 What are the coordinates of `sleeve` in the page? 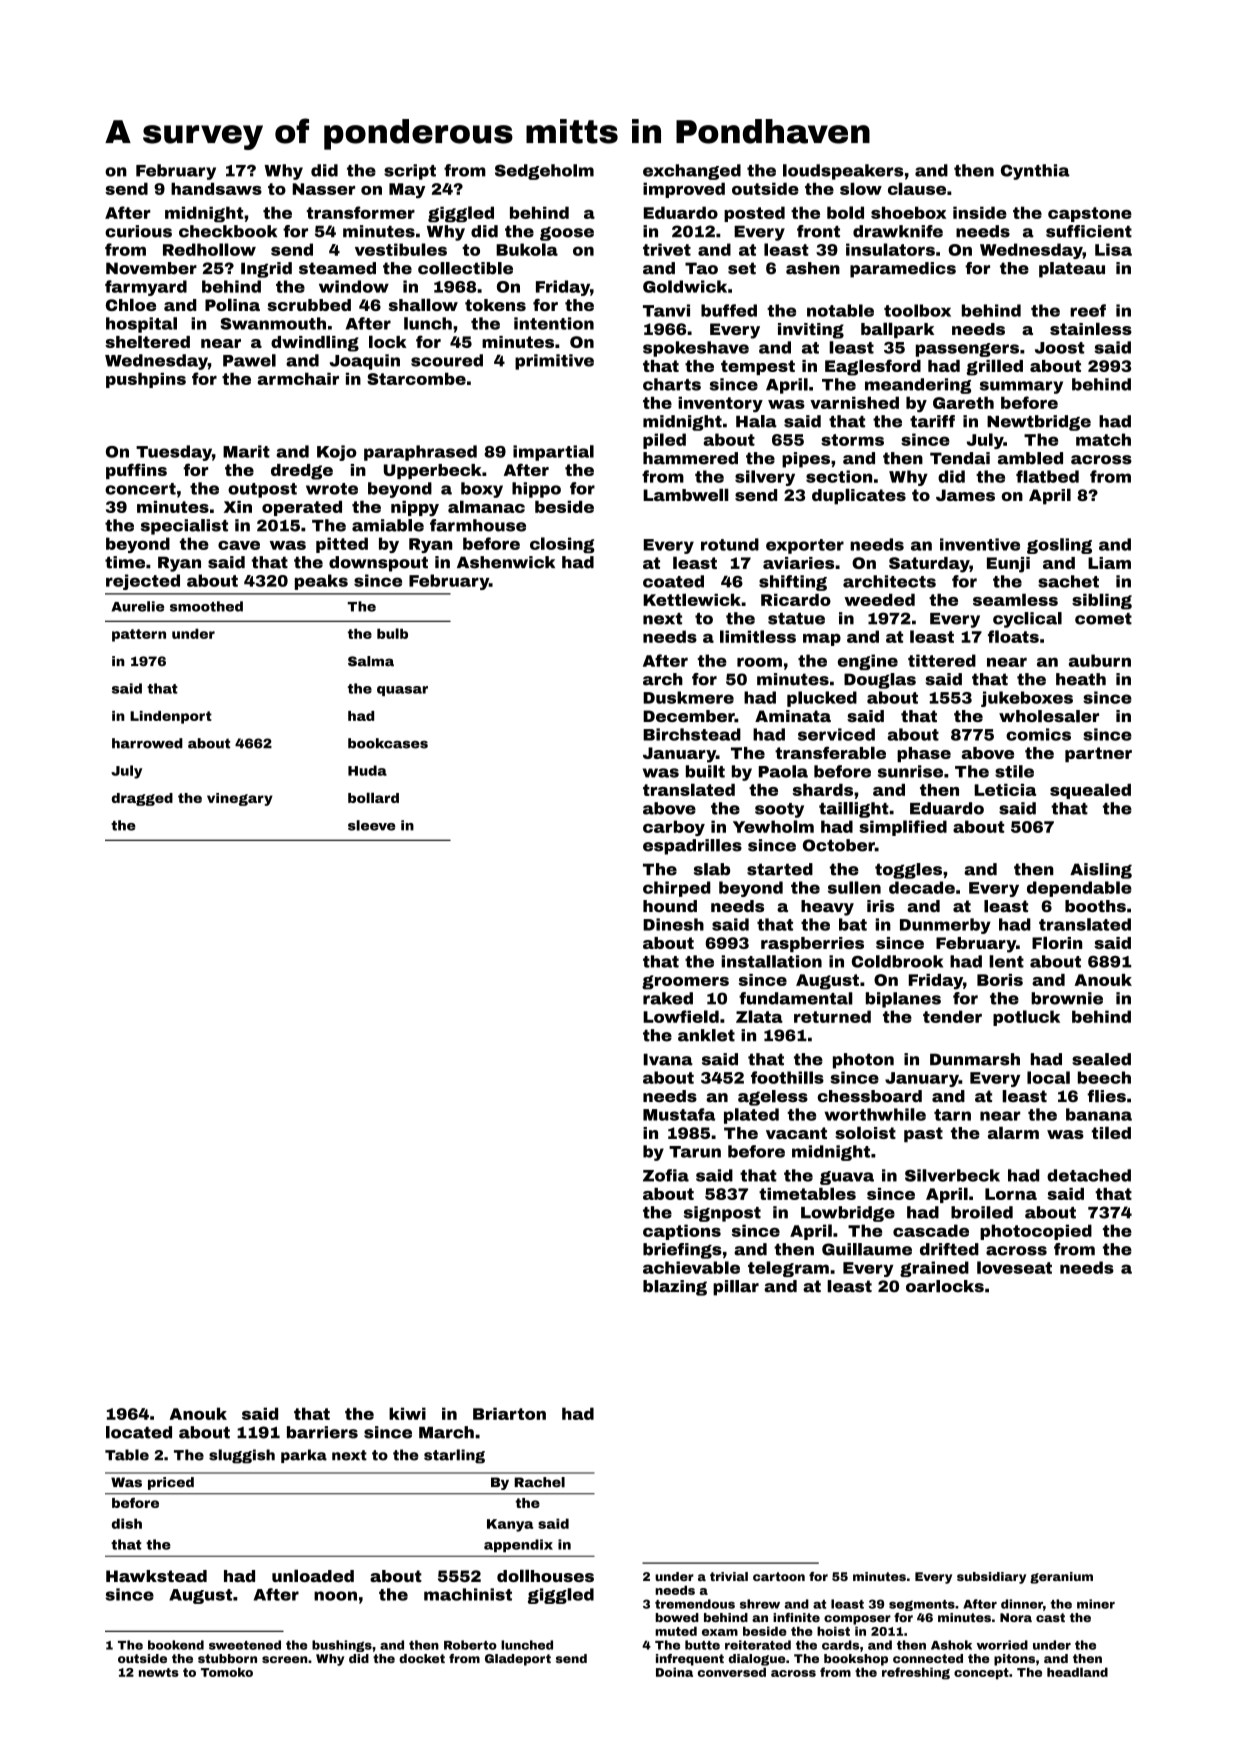 It's located at (372, 825).
